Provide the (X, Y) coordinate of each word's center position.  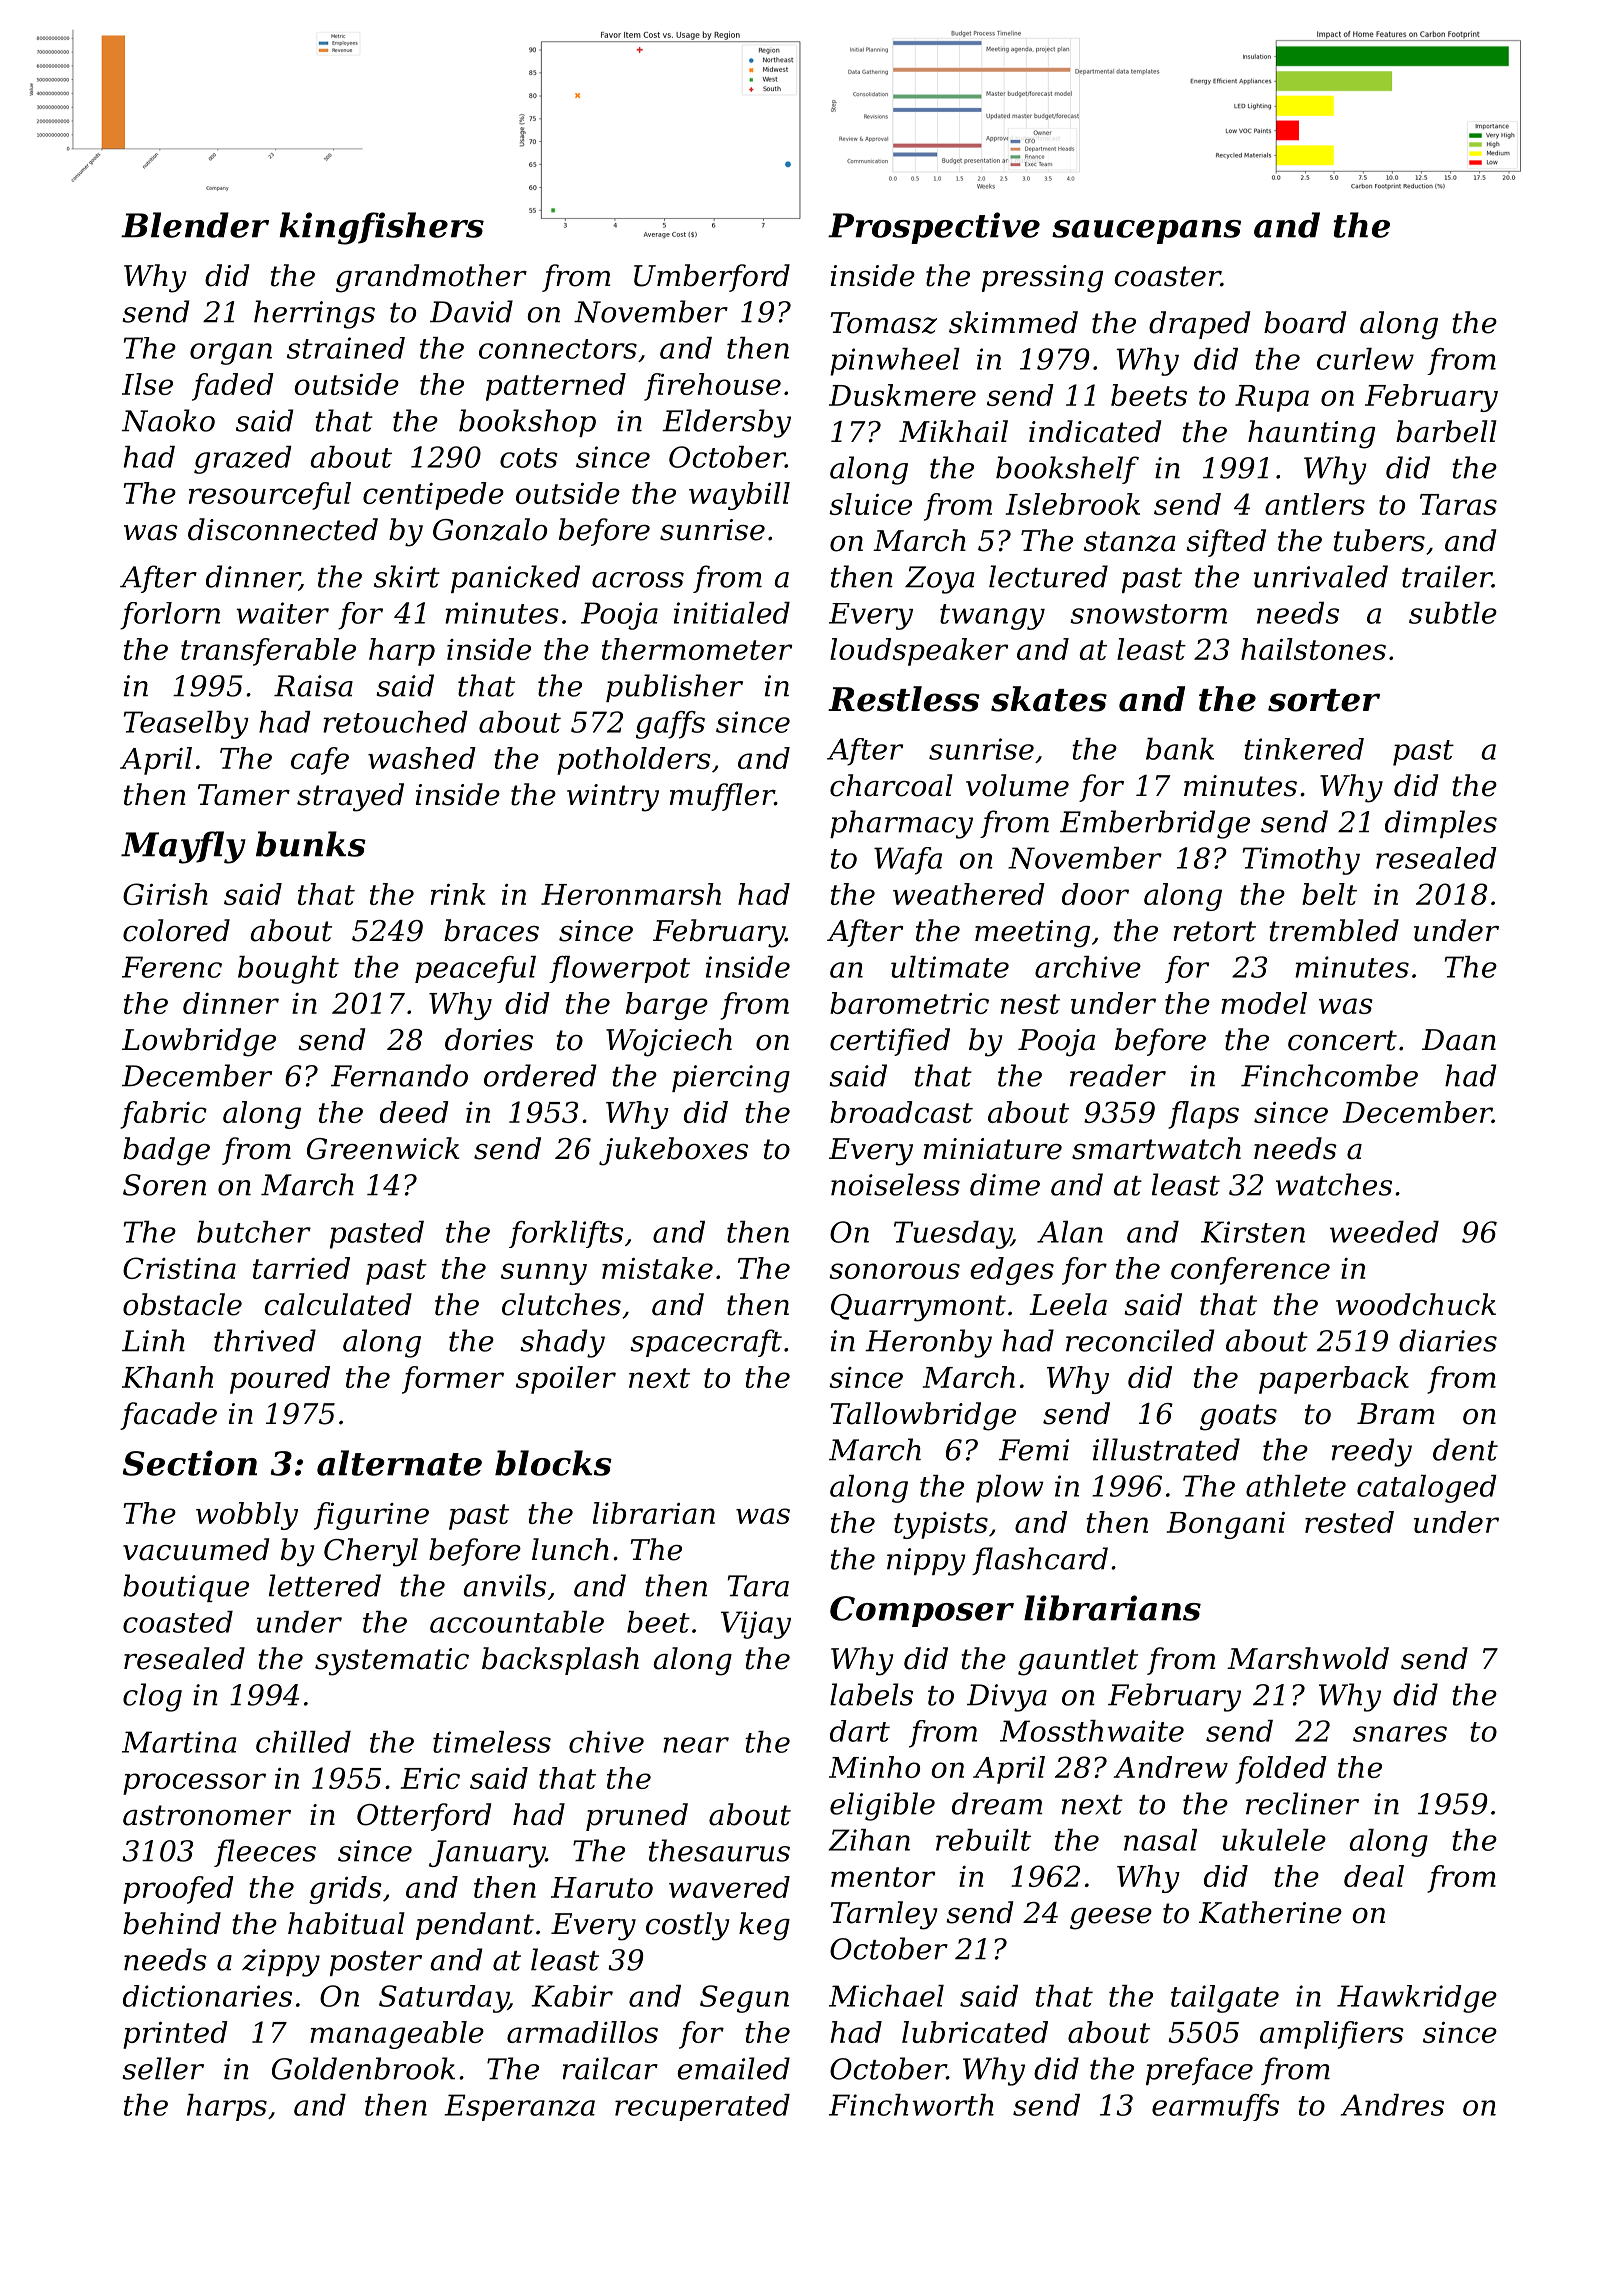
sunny (544, 1274)
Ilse (147, 384)
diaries (1448, 1340)
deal (1374, 1876)
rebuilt (983, 1840)
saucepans (1146, 232)
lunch (570, 1549)
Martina (179, 1742)
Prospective (934, 228)
